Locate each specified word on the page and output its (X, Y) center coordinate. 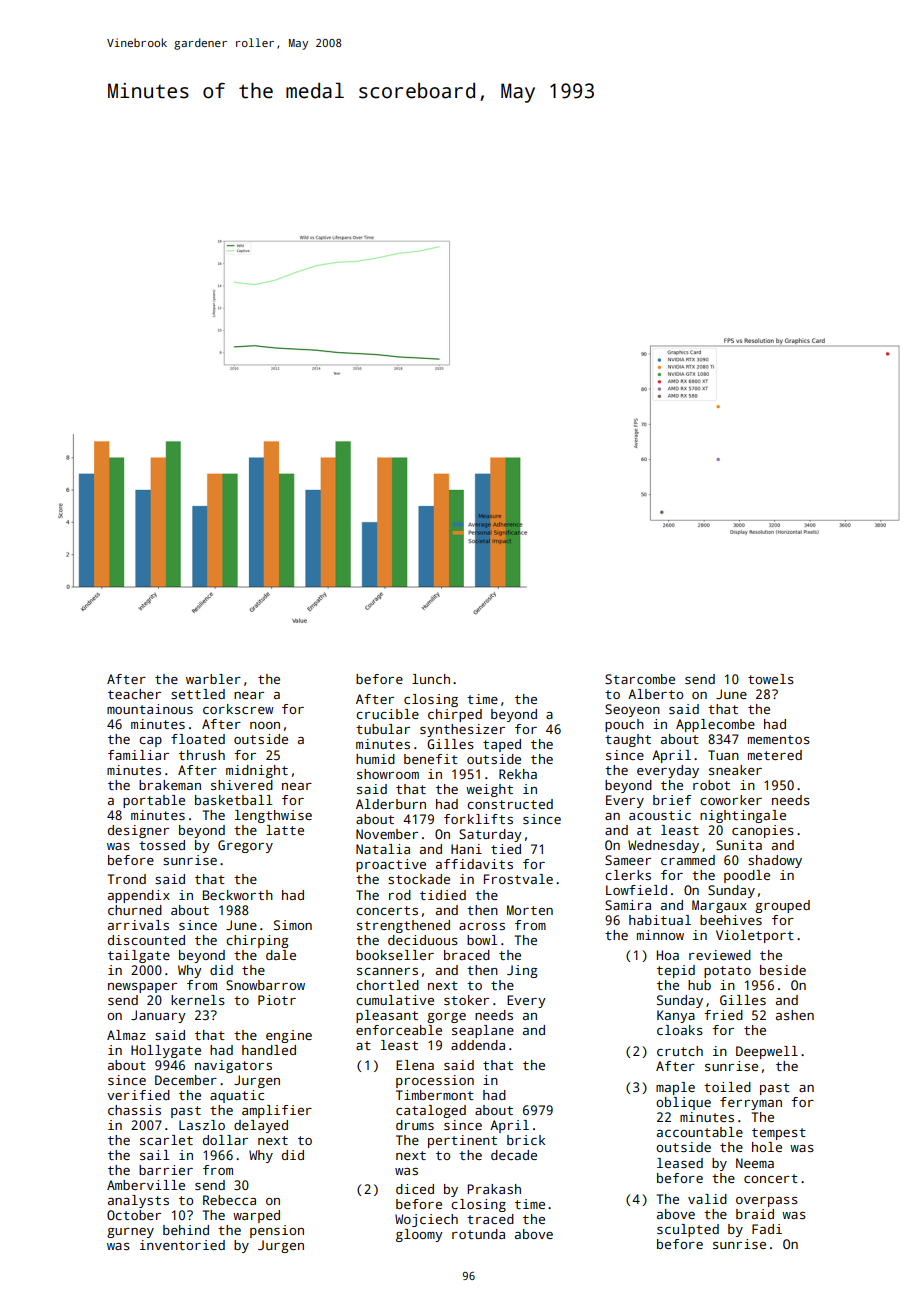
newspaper (142, 988)
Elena (415, 1065)
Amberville (146, 1185)
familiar (138, 755)
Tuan (723, 755)
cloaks (680, 1030)
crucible (387, 714)
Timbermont (435, 1095)
